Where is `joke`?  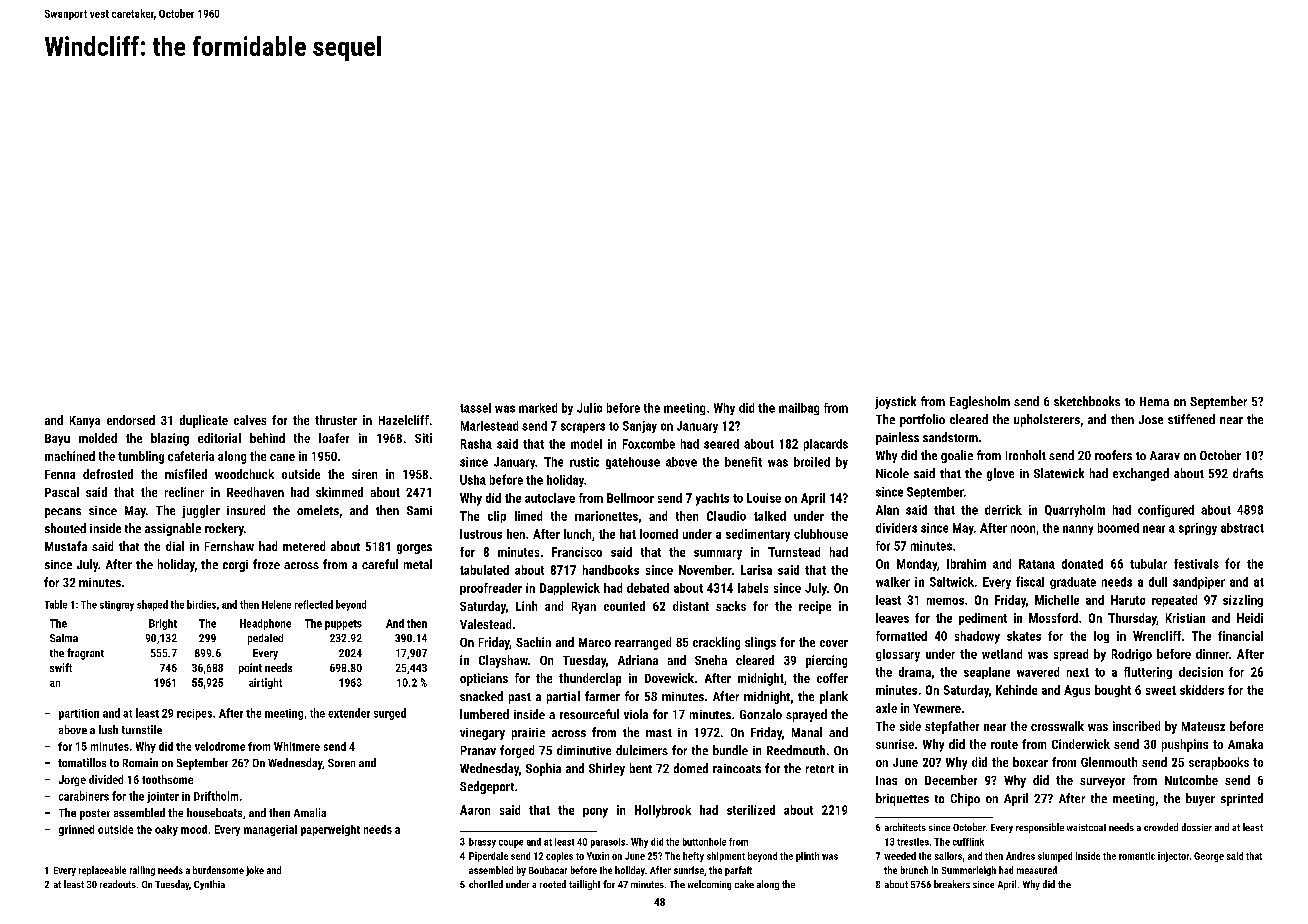 joke is located at coordinates (255, 871).
